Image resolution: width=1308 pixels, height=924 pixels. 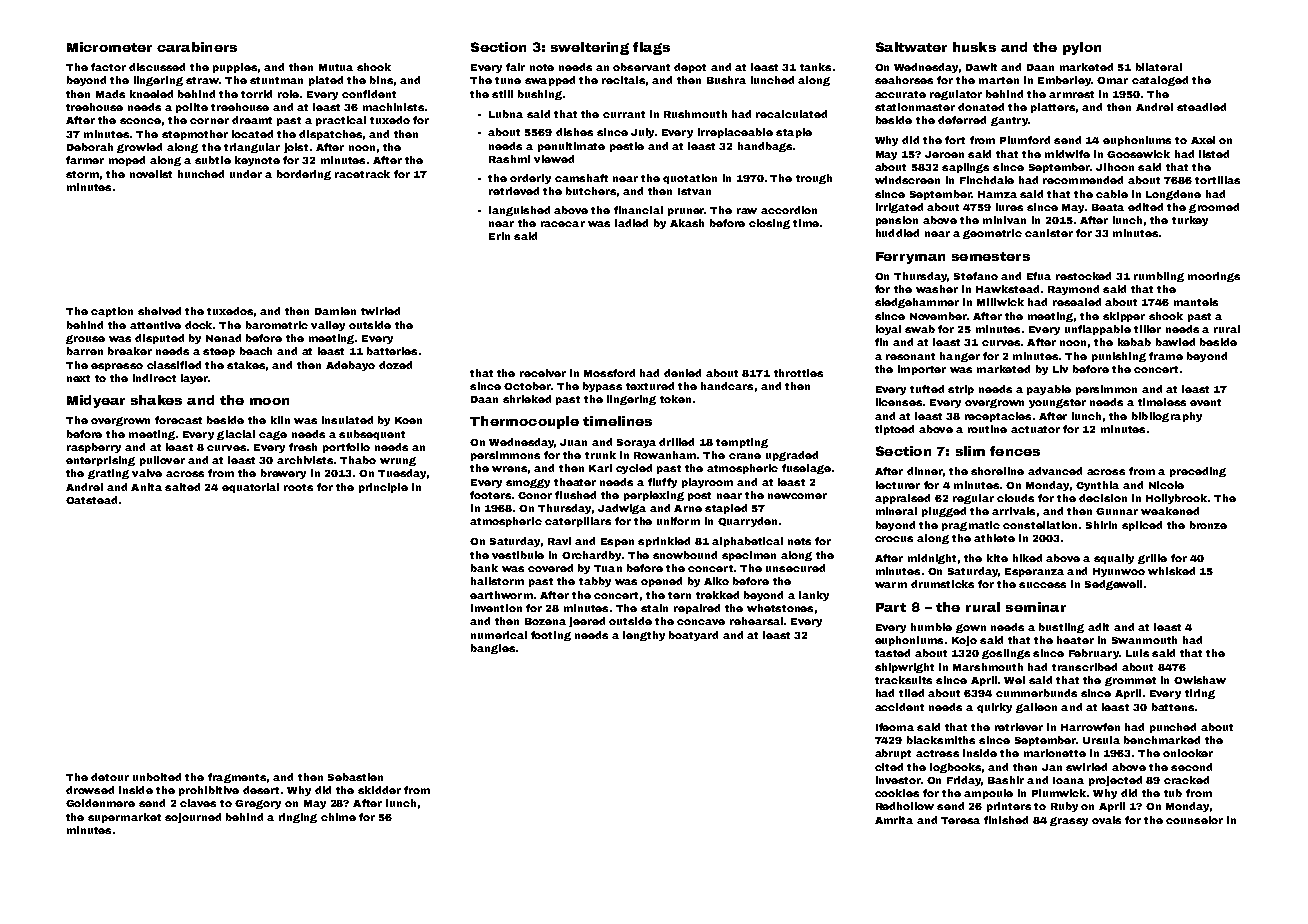 I want to click on Oatstead, so click(x=91, y=500).
